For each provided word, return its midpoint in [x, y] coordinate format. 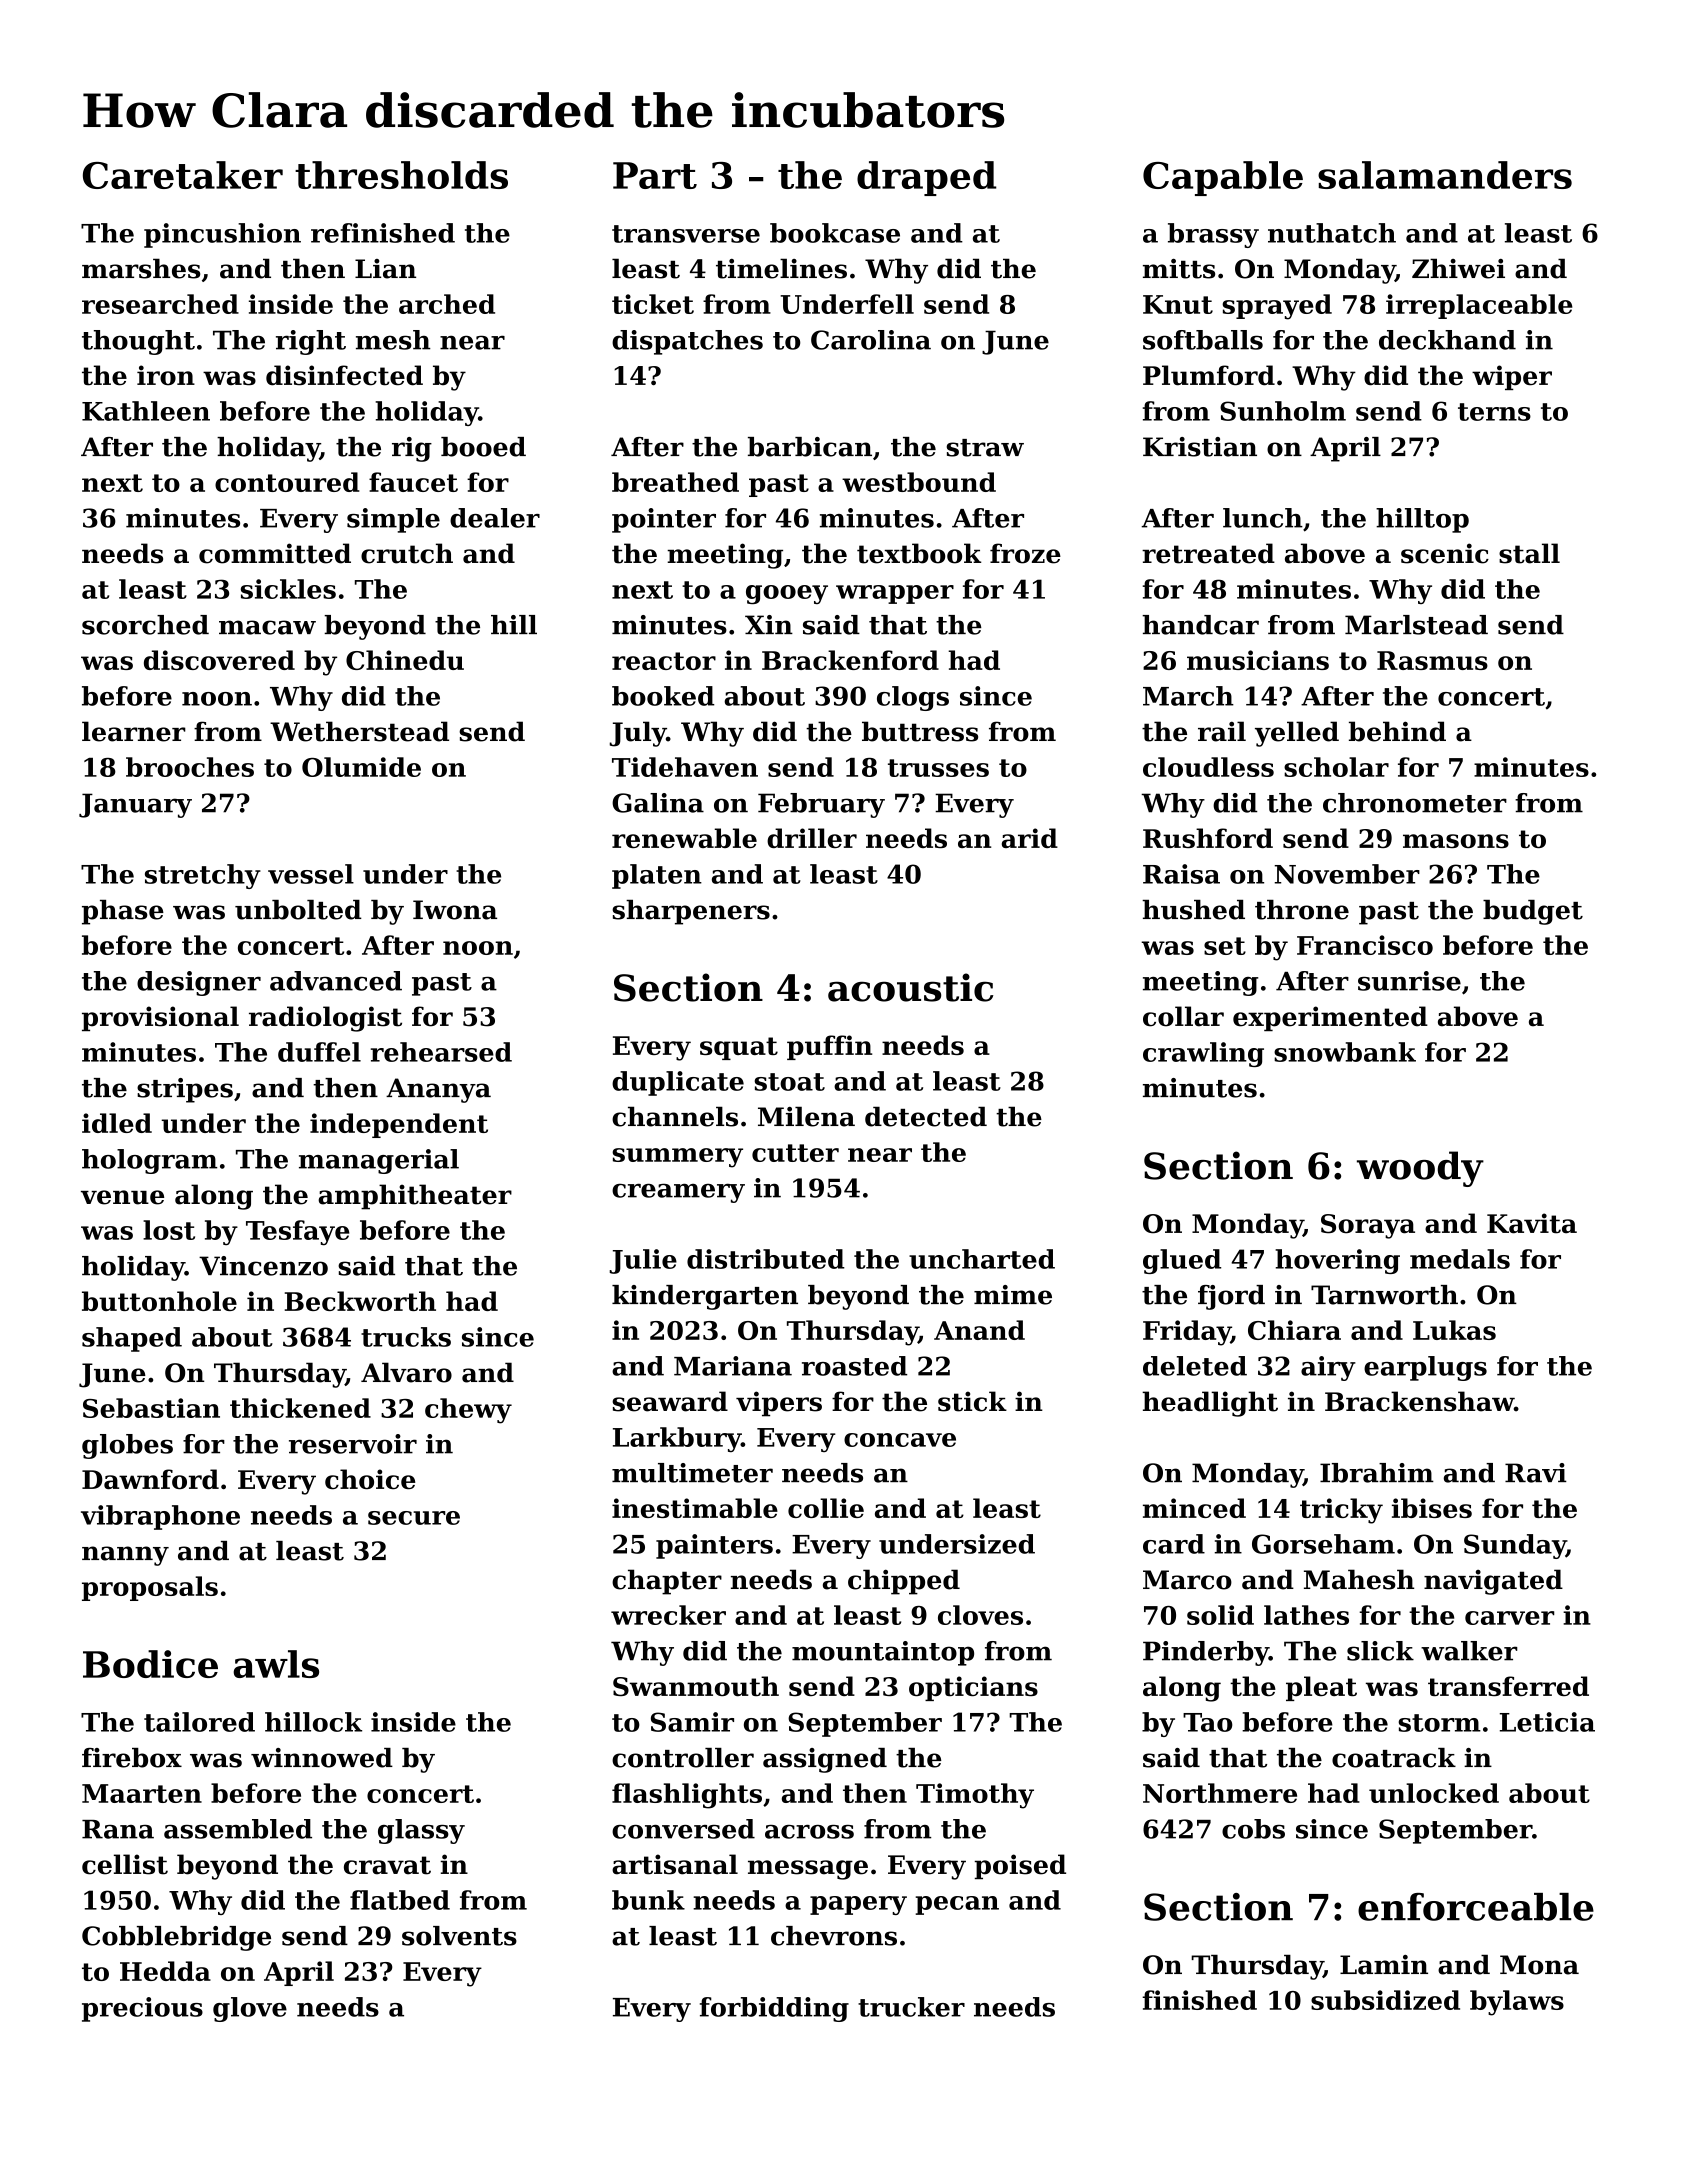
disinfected [344, 375]
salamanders [1445, 175]
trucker [911, 2007]
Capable [1223, 178]
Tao [1208, 1722]
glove [250, 2009]
